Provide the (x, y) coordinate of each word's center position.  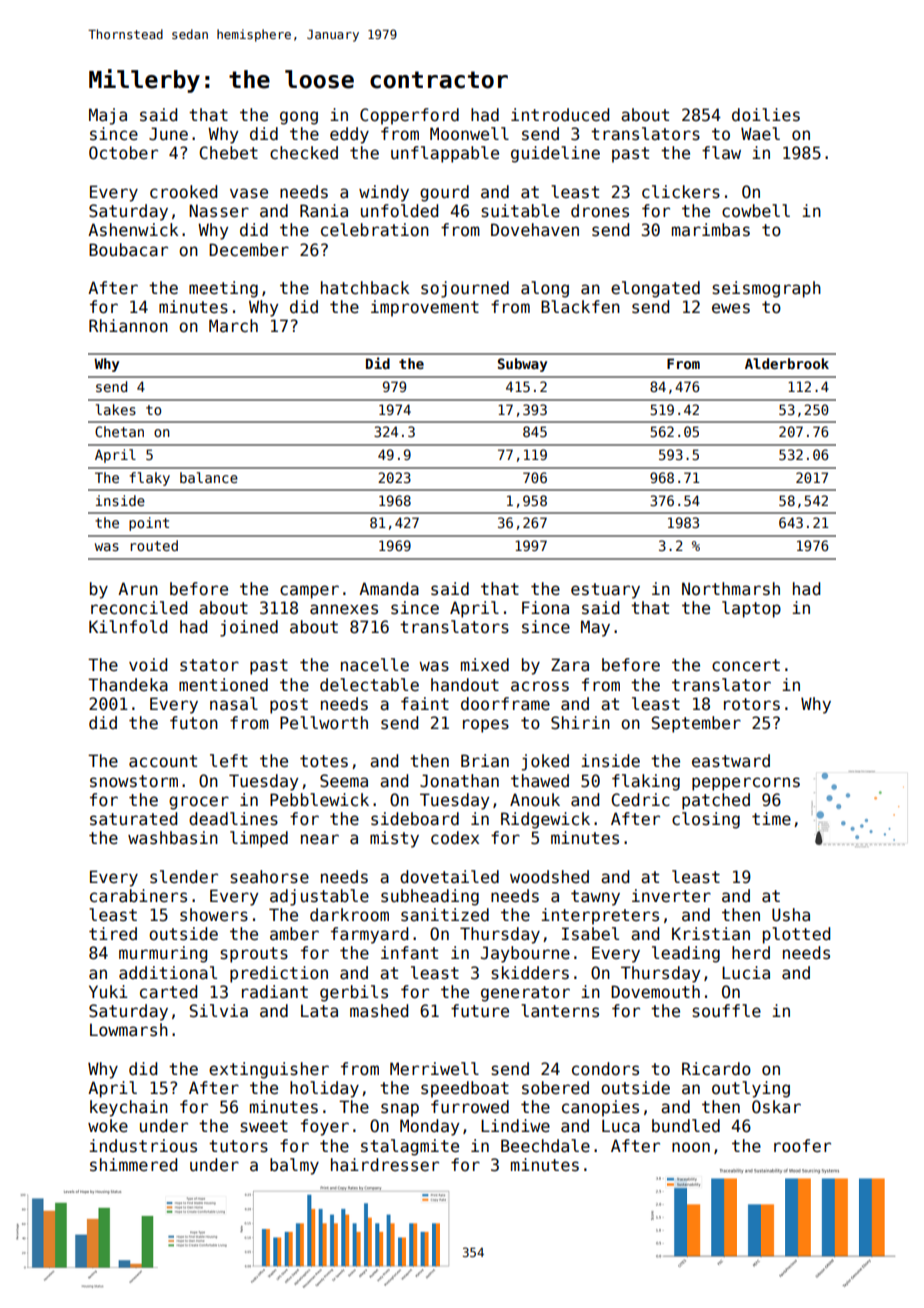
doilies (766, 115)
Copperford (409, 116)
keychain (129, 1108)
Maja (108, 116)
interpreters (600, 916)
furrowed (470, 1107)
